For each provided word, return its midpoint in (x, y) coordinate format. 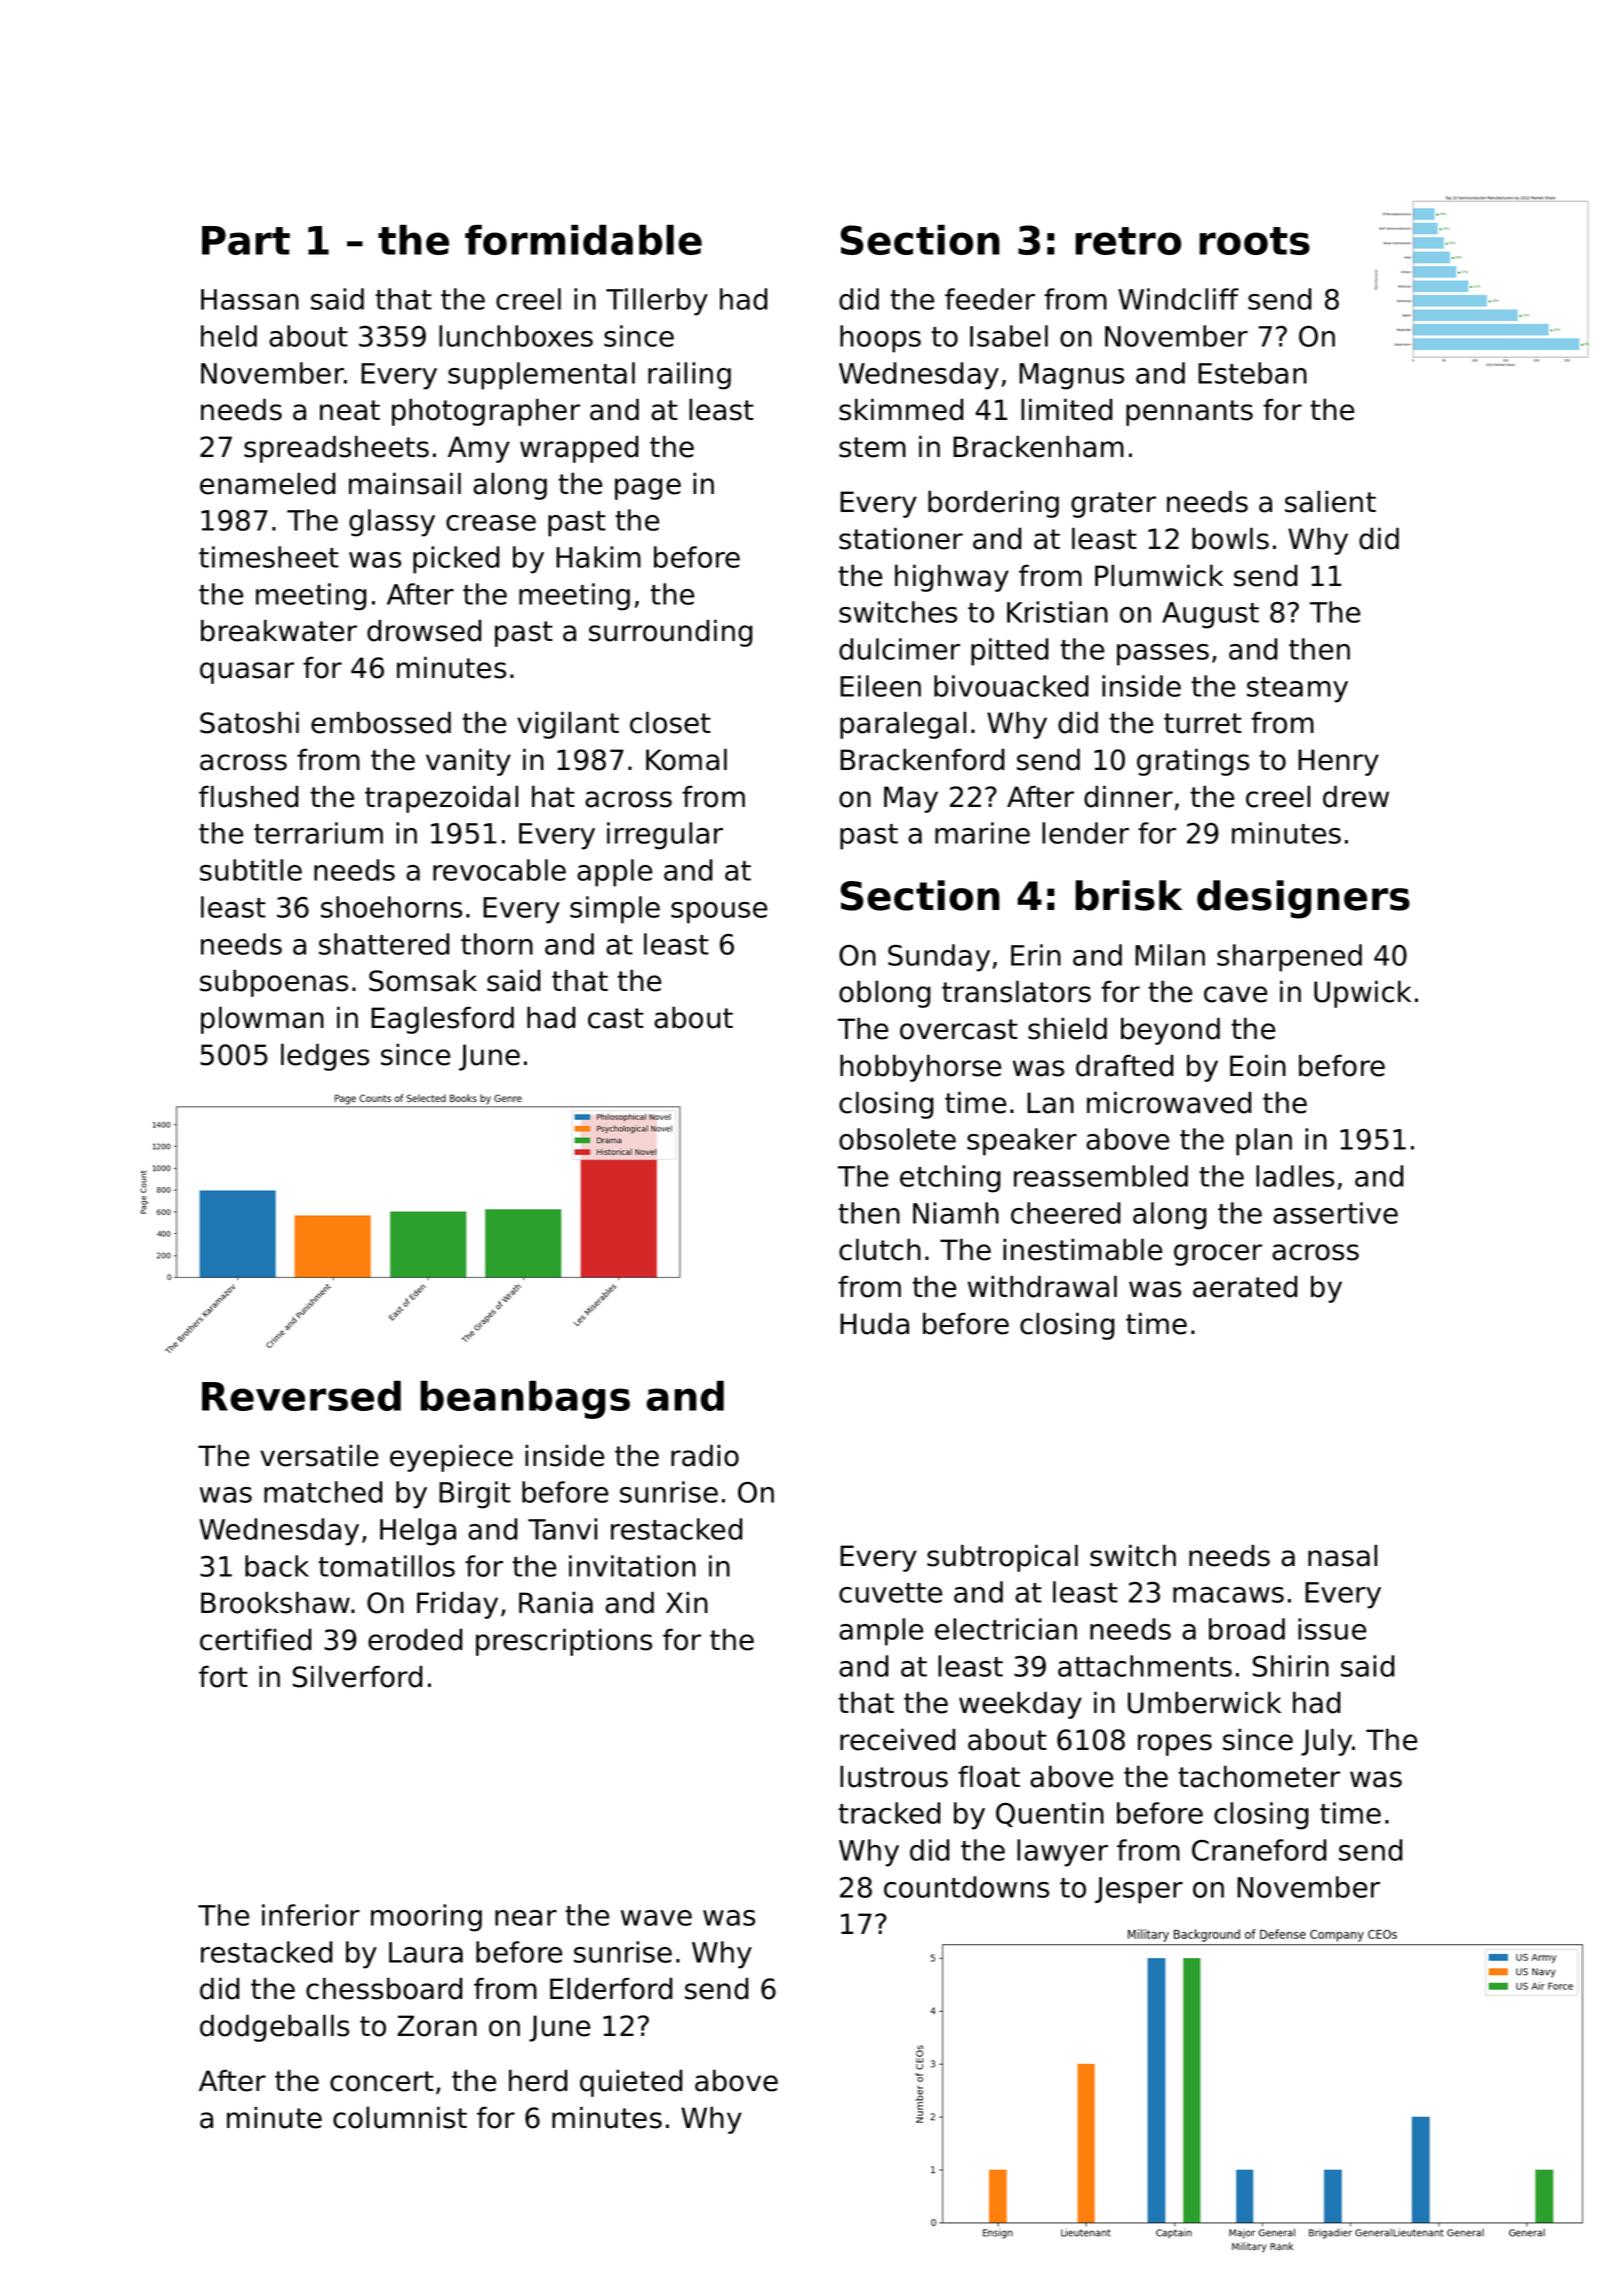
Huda (874, 1323)
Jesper (1139, 1890)
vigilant (568, 725)
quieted (631, 2083)
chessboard (384, 1988)
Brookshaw (275, 1602)
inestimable (1082, 1249)
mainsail (405, 483)
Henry (1338, 762)
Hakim (598, 557)
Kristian (1057, 612)
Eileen (880, 686)
